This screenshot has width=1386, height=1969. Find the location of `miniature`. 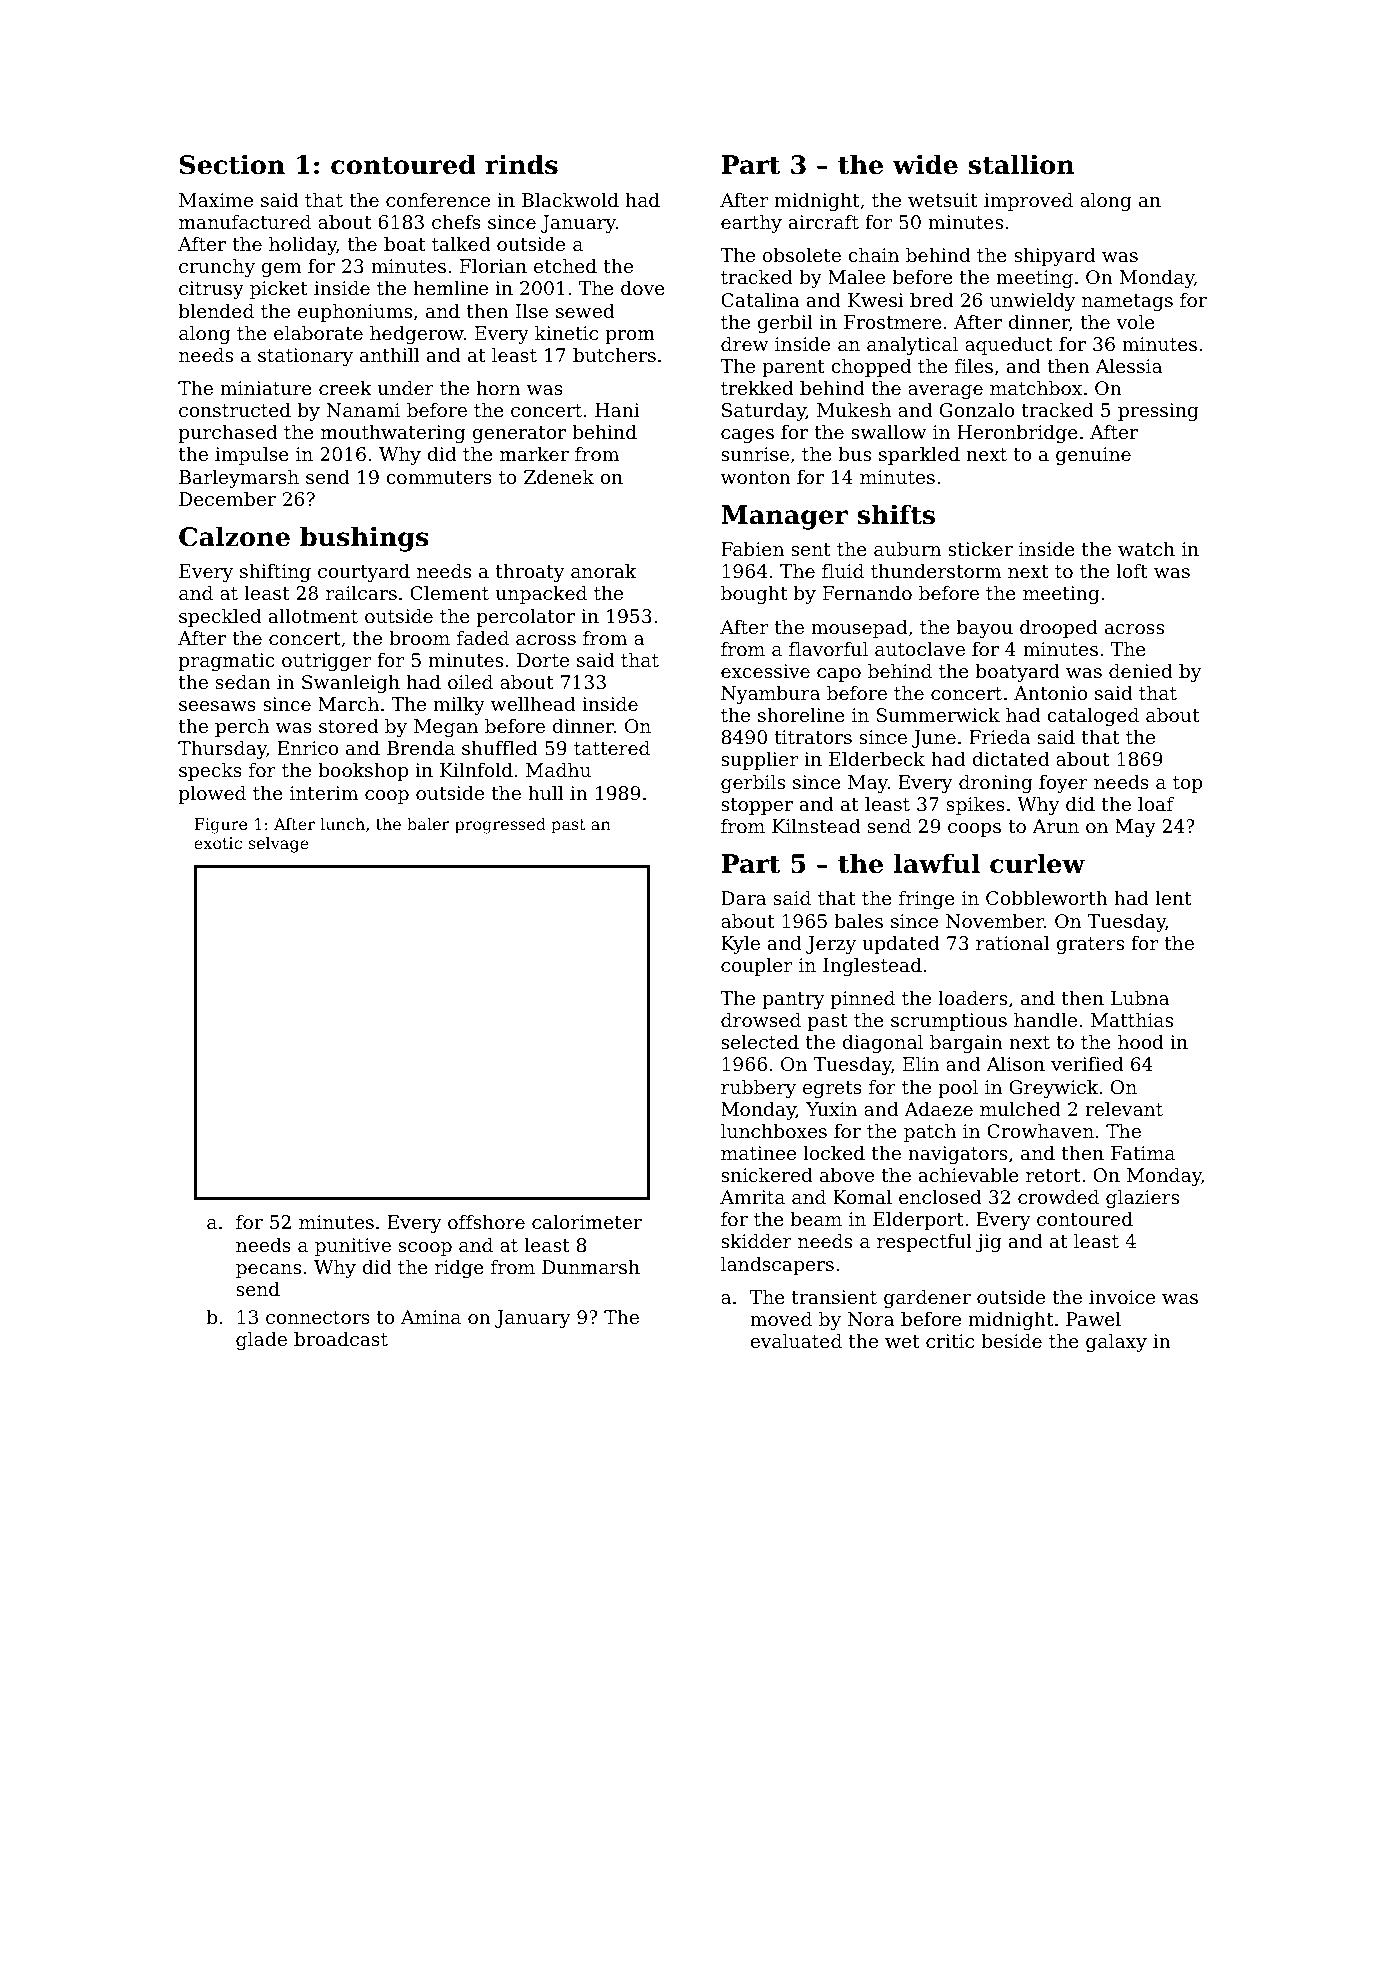

miniature is located at coordinates (266, 388).
